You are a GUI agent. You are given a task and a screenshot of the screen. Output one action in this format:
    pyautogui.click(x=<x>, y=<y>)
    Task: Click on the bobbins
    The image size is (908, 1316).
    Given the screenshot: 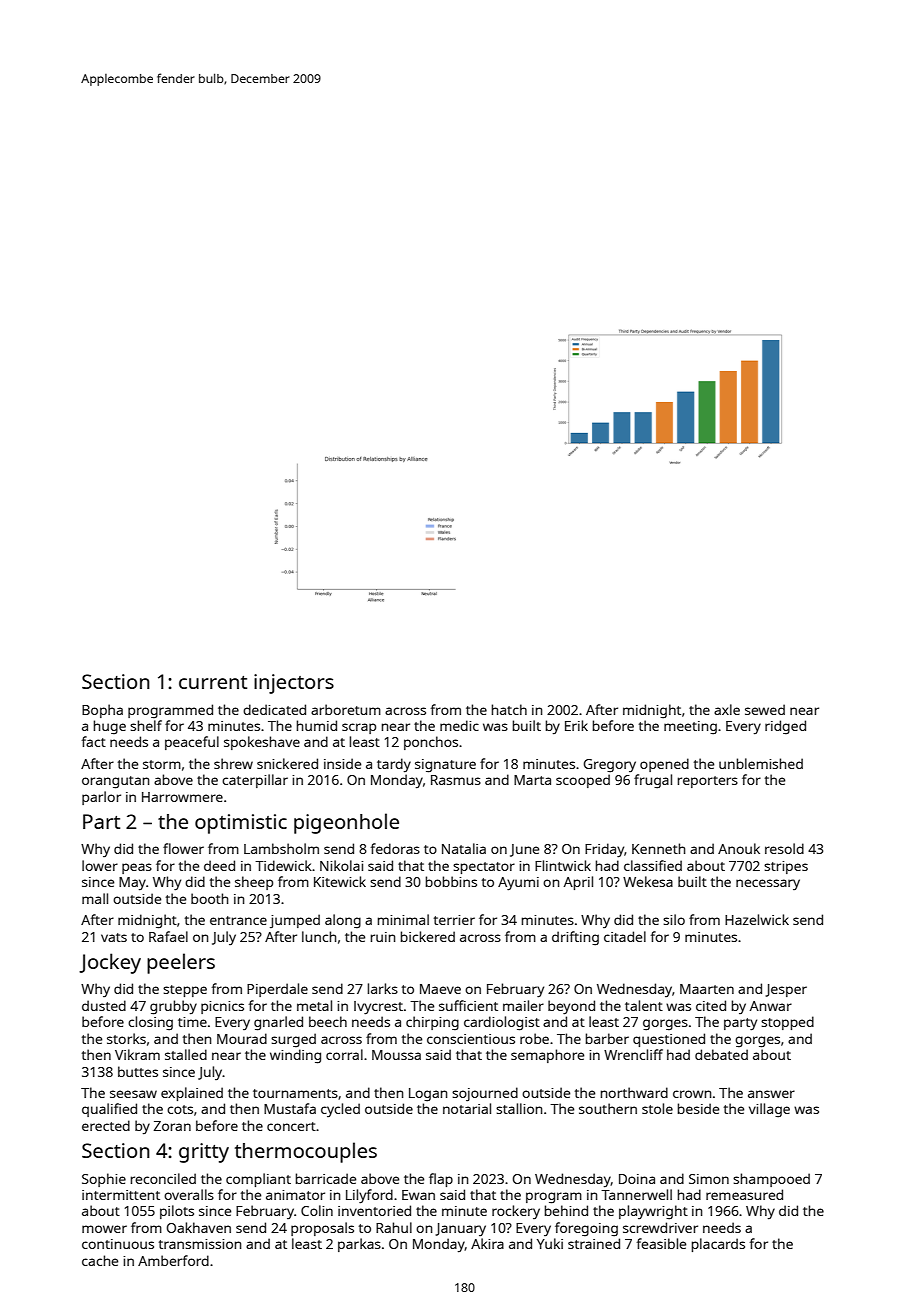 What is the action you would take?
    pyautogui.click(x=451, y=881)
